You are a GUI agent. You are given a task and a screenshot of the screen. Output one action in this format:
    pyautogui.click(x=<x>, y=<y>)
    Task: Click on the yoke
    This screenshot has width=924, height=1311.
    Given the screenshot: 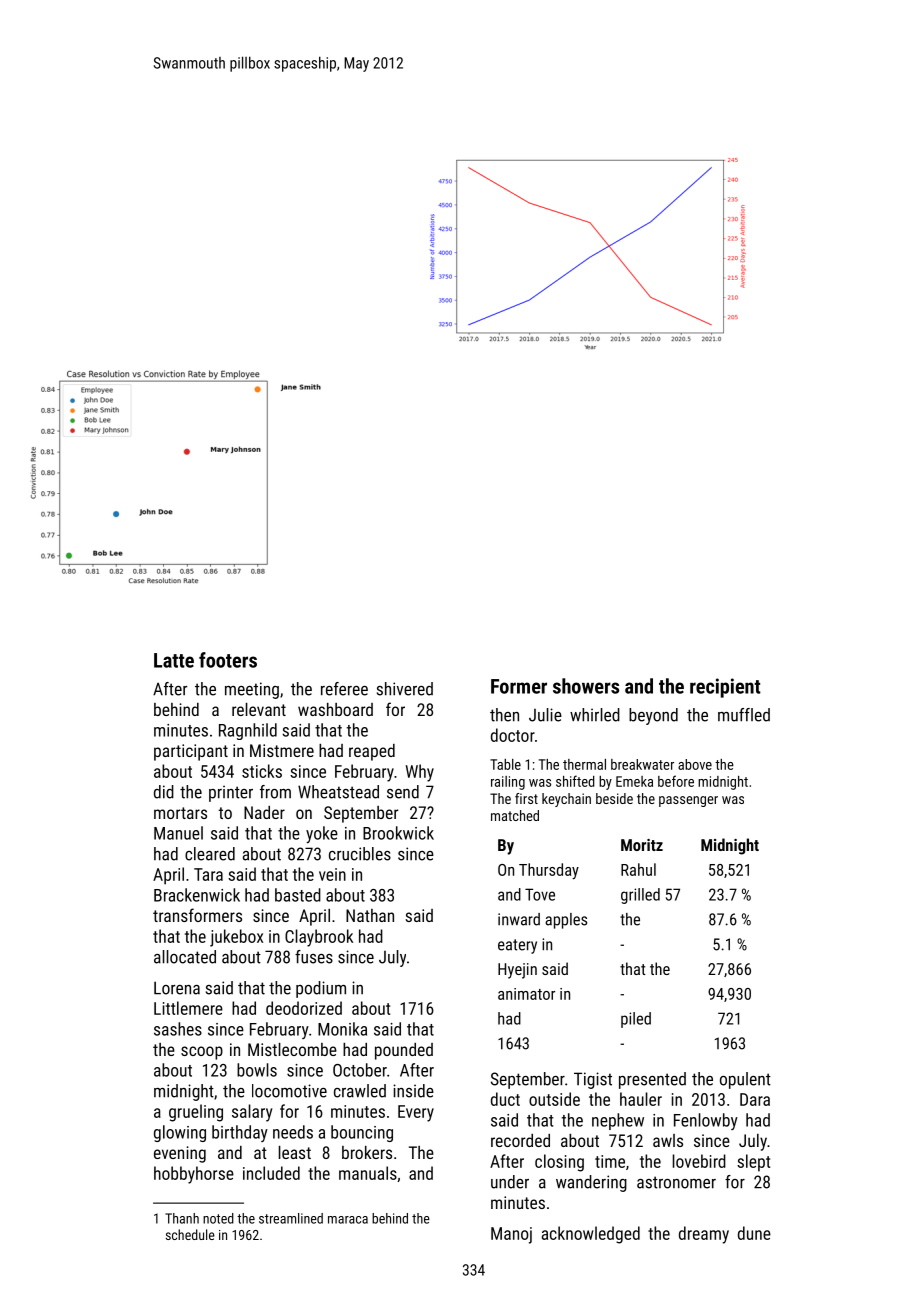 What is the action you would take?
    pyautogui.click(x=322, y=834)
